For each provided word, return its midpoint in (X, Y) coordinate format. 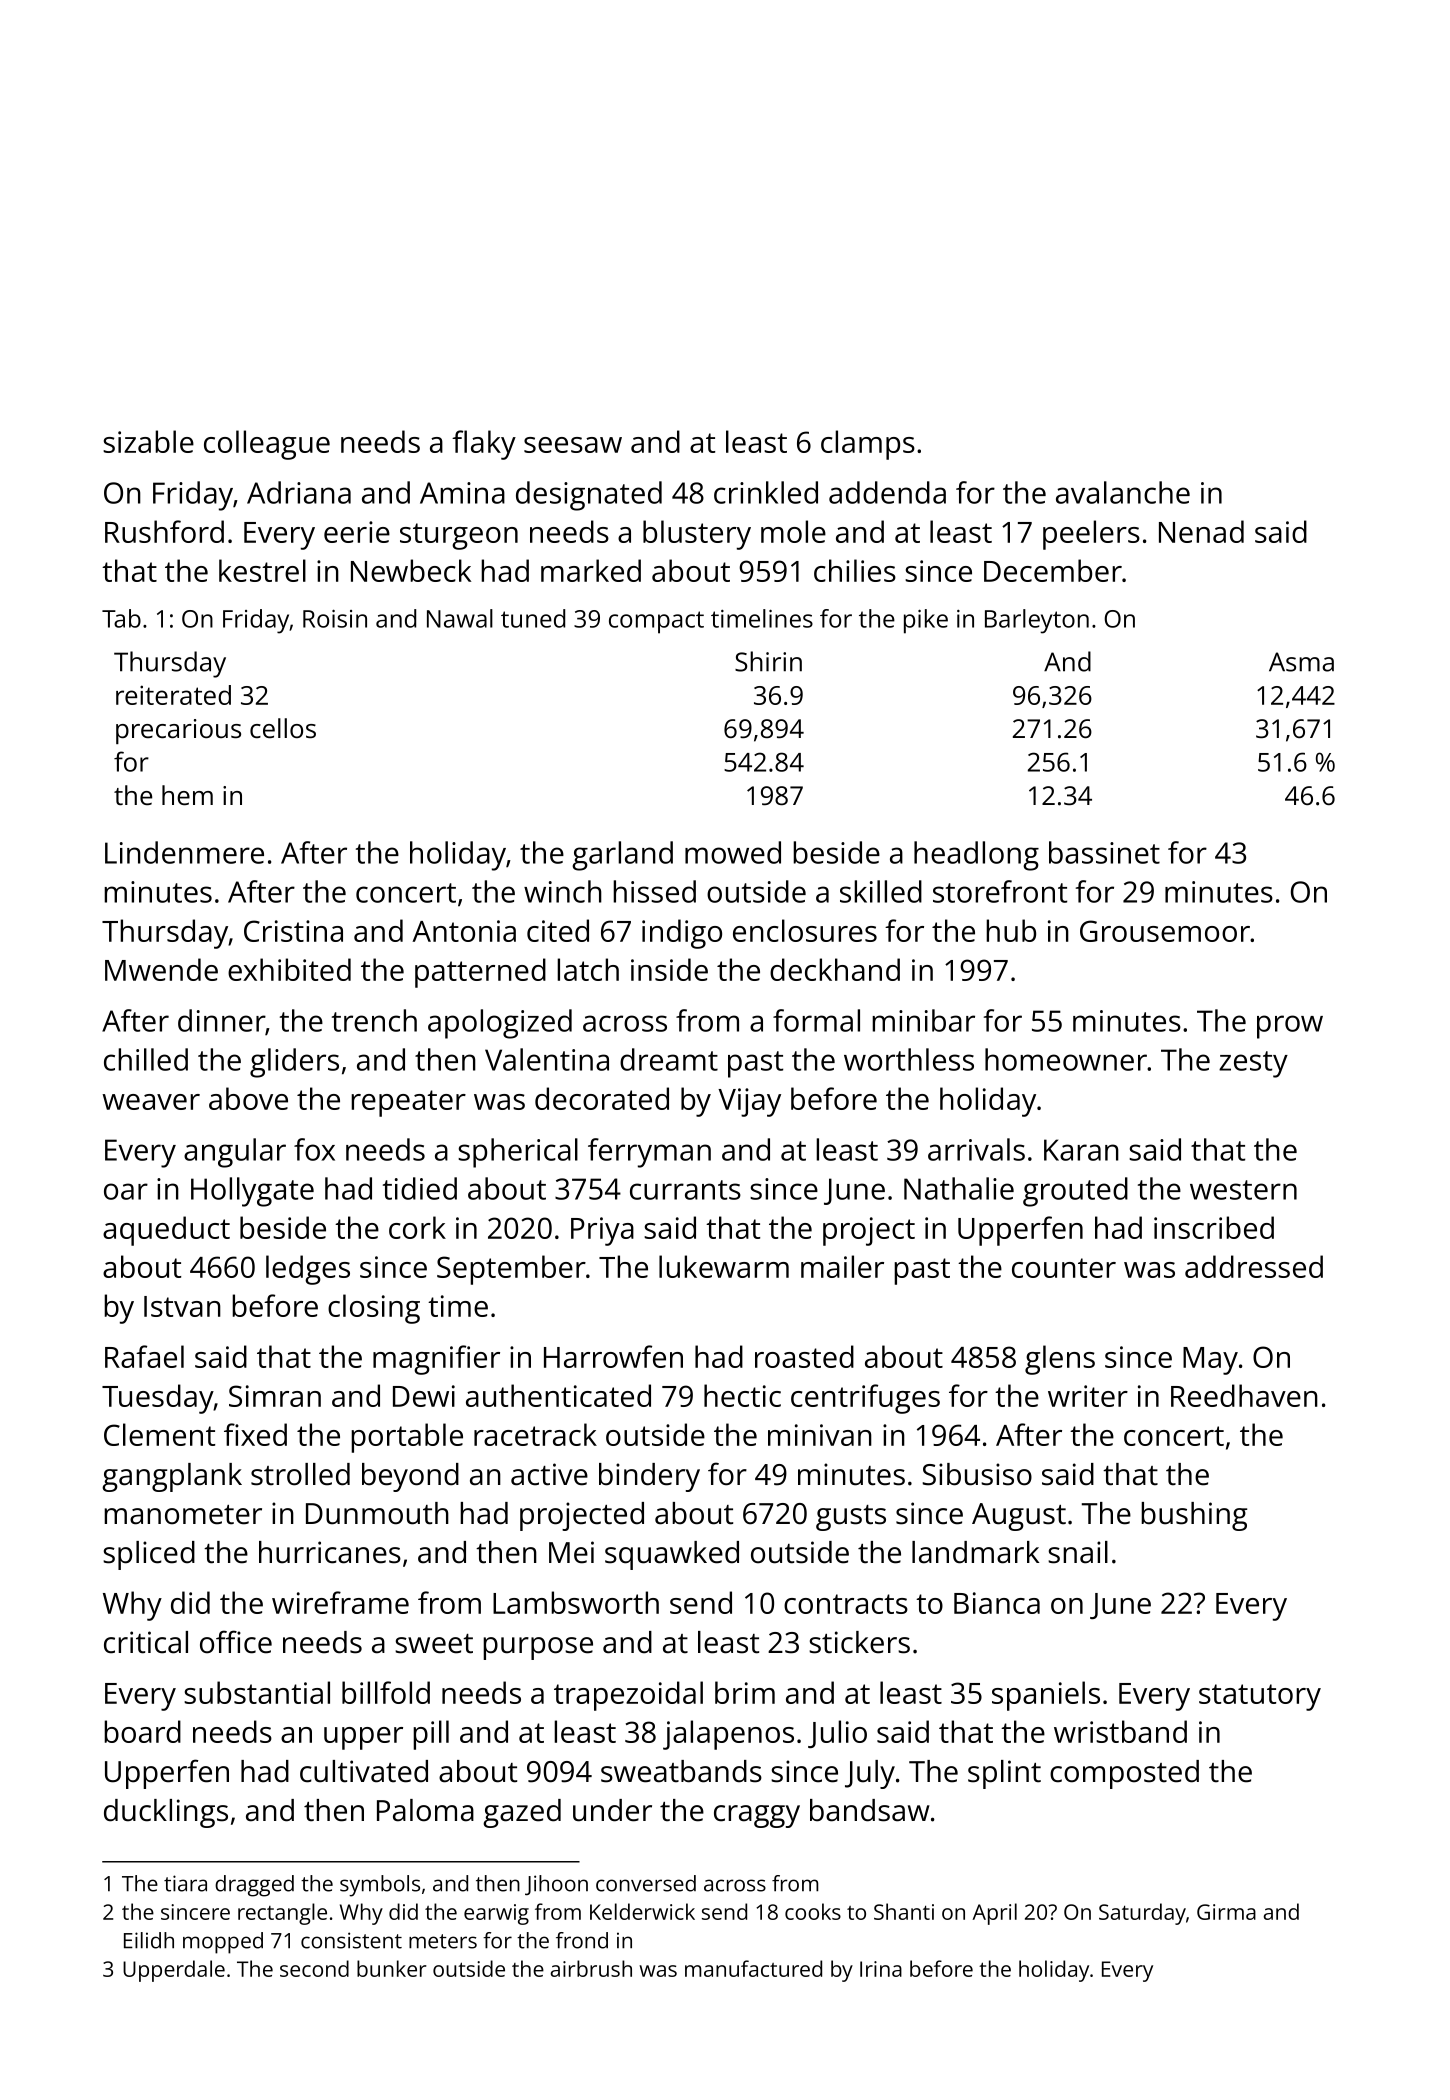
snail (1078, 1552)
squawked (672, 1555)
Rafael (144, 1356)
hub (1011, 930)
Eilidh (149, 1940)
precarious (178, 731)
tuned (533, 618)
